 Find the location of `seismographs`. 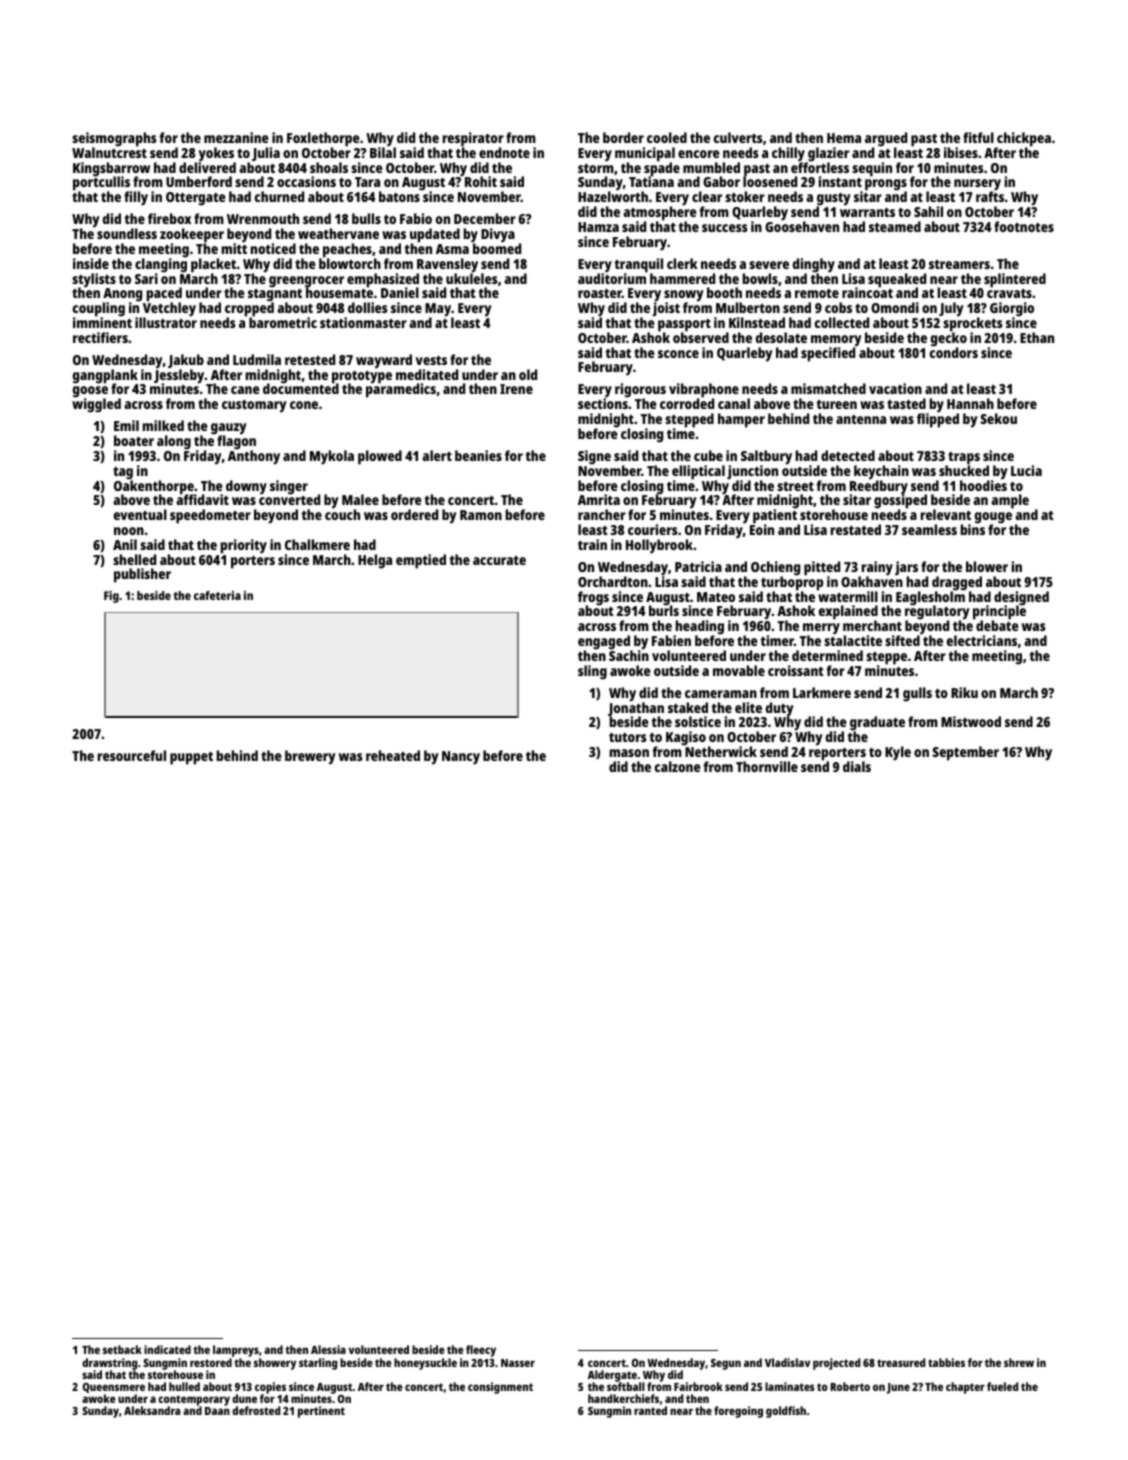

seismographs is located at coordinates (114, 139).
